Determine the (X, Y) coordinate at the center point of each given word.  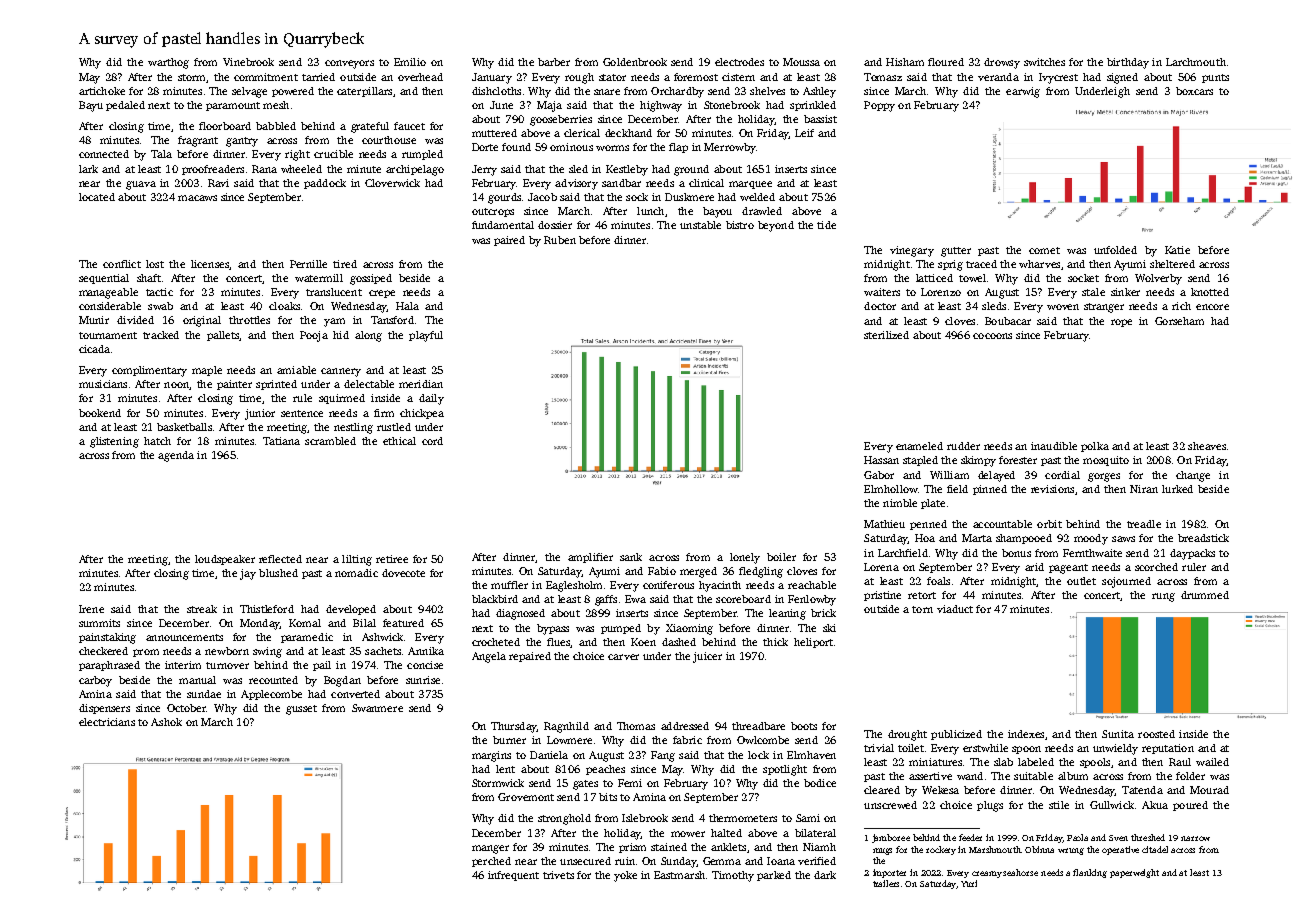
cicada (94, 349)
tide (826, 225)
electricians (107, 722)
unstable (700, 225)
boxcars (1194, 91)
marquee (750, 185)
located (97, 197)
